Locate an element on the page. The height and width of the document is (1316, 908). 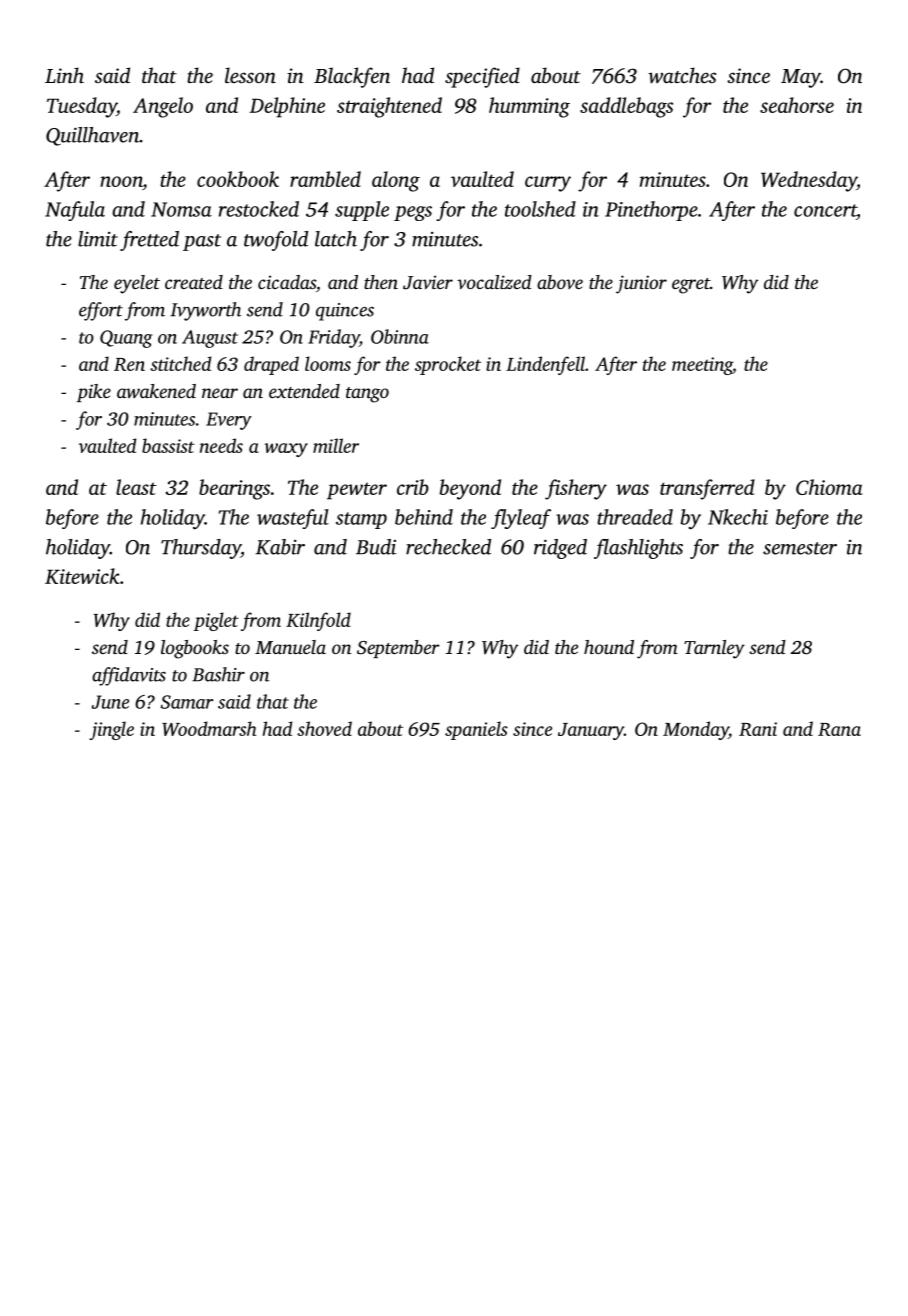
Kilnfold is located at coordinates (318, 621).
